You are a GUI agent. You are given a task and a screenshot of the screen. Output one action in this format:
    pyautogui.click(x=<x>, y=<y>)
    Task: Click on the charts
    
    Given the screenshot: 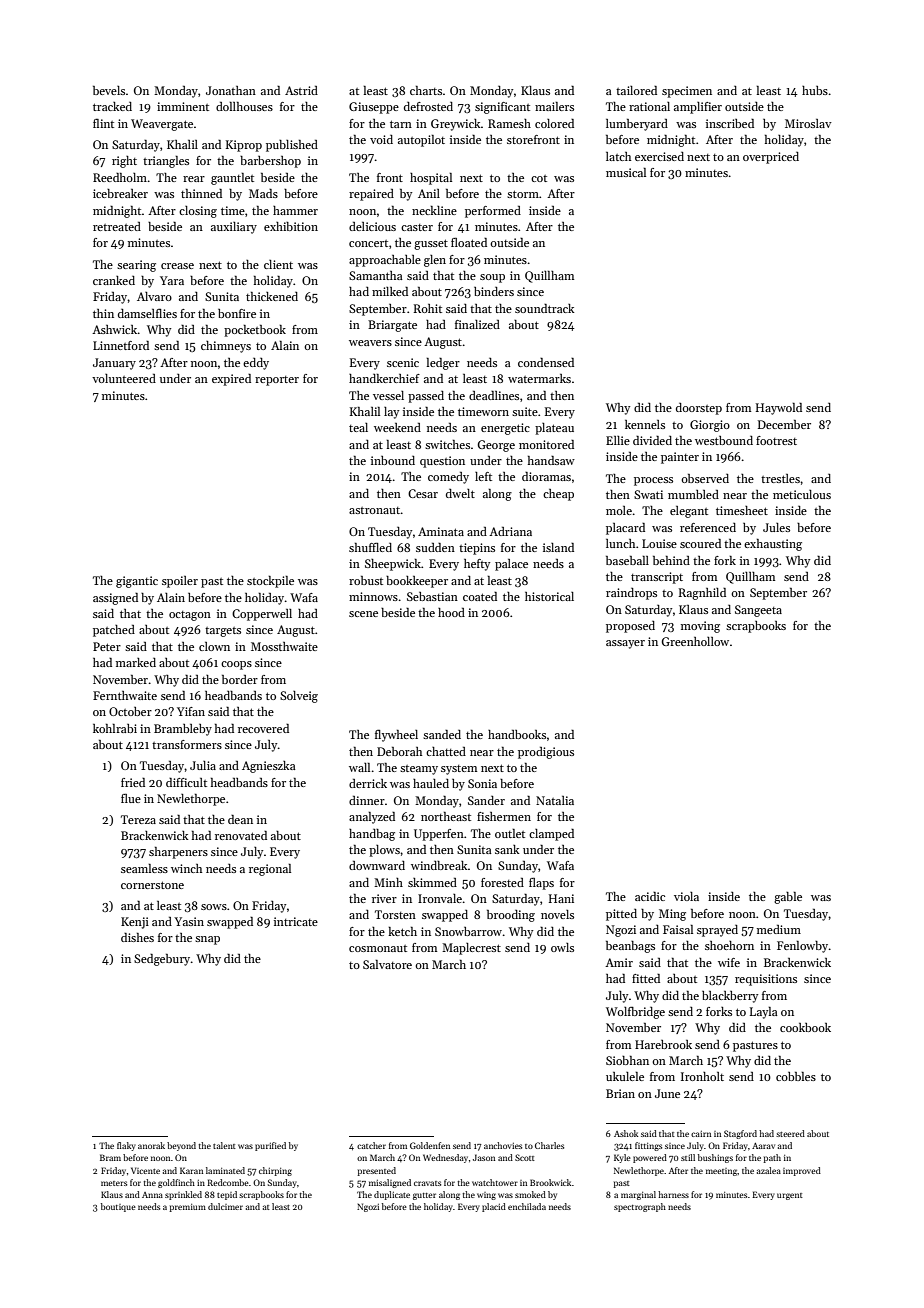 What is the action you would take?
    pyautogui.click(x=426, y=90)
